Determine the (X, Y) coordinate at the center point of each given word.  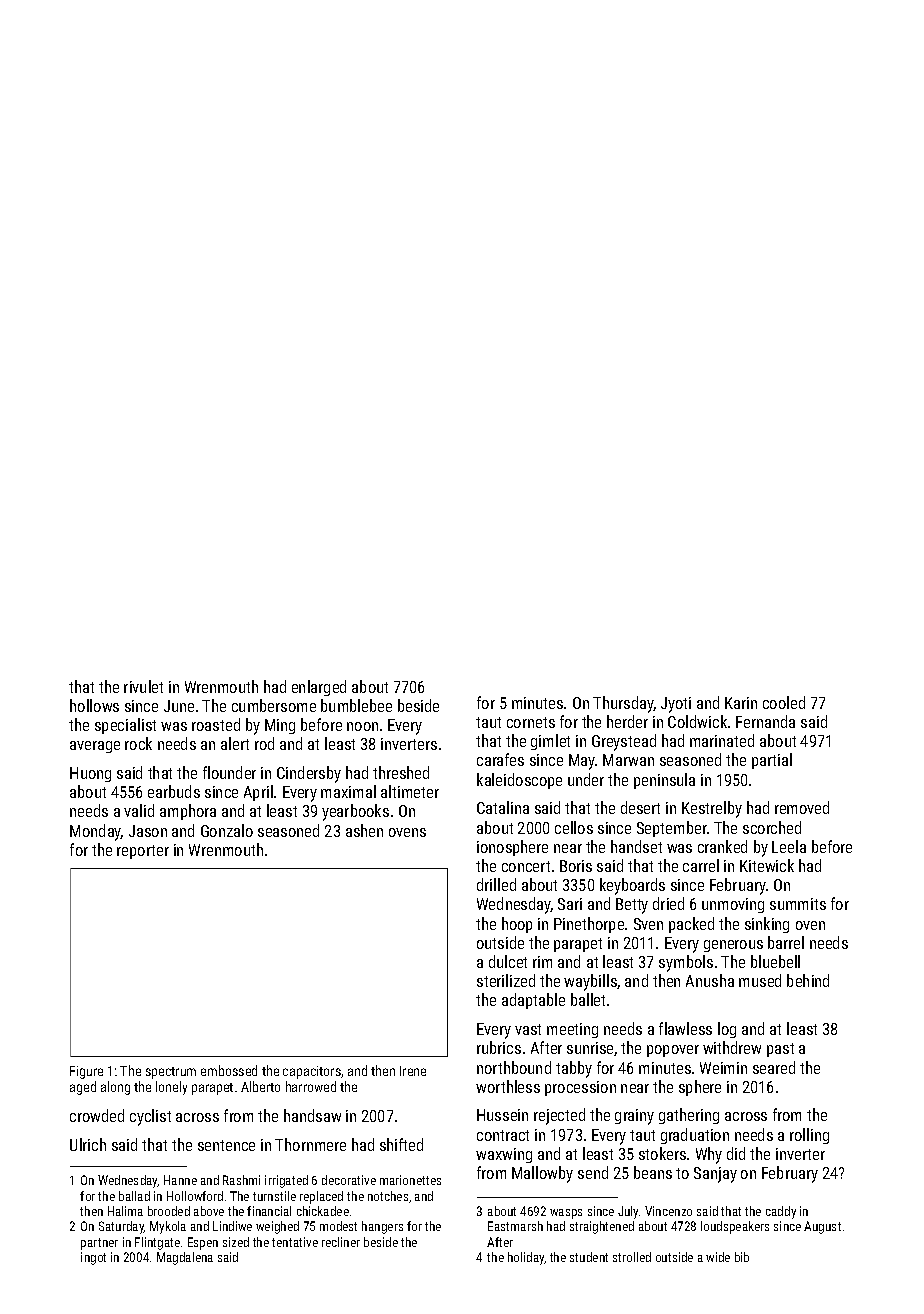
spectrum (171, 1073)
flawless (685, 1028)
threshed (401, 772)
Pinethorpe (589, 925)
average (95, 747)
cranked (722, 846)
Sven (648, 924)
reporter (143, 852)
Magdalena (185, 1258)
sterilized (506, 980)
